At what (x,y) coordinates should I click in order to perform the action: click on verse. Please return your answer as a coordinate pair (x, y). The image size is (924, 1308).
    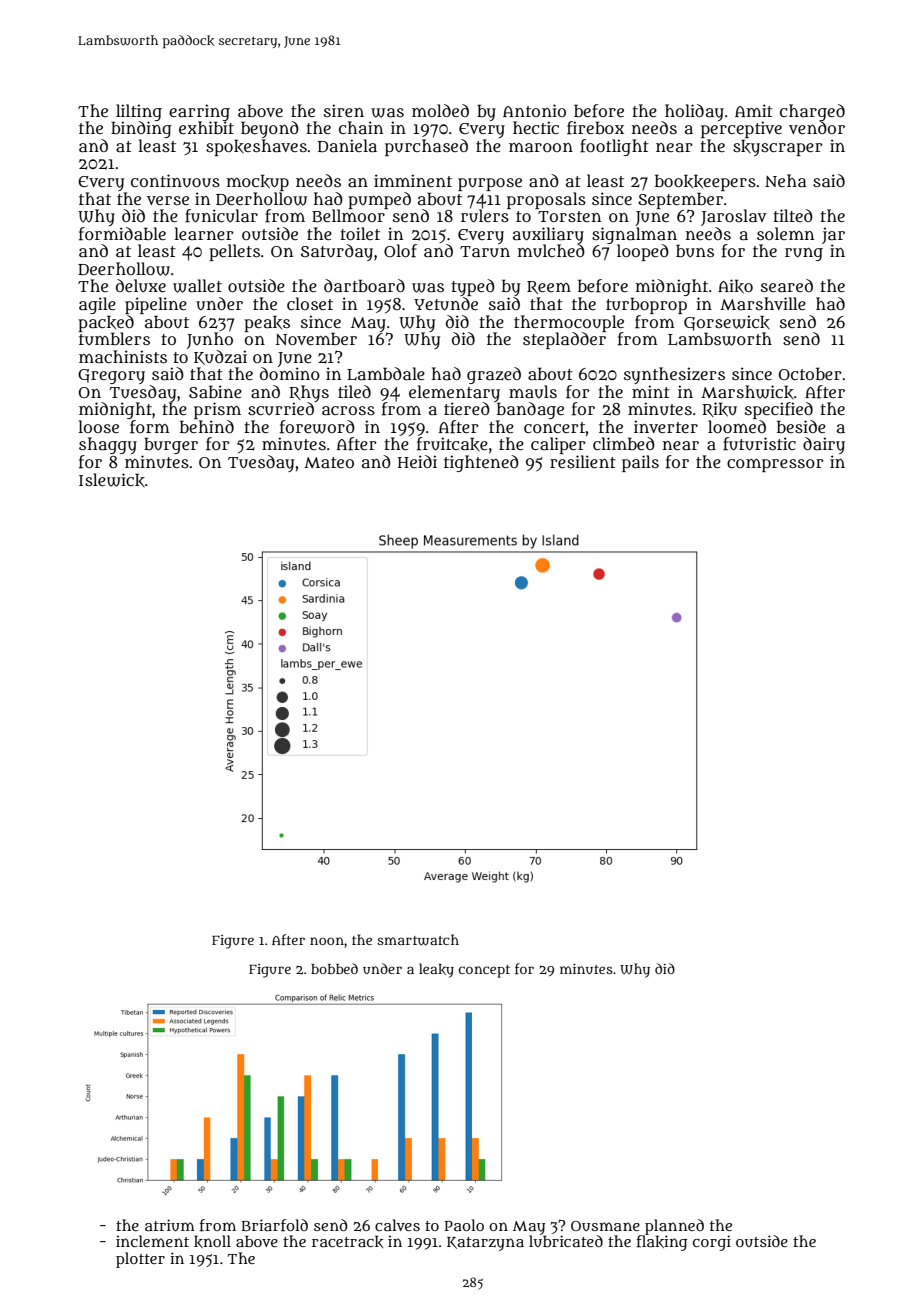
    Looking at the image, I should click on (168, 200).
